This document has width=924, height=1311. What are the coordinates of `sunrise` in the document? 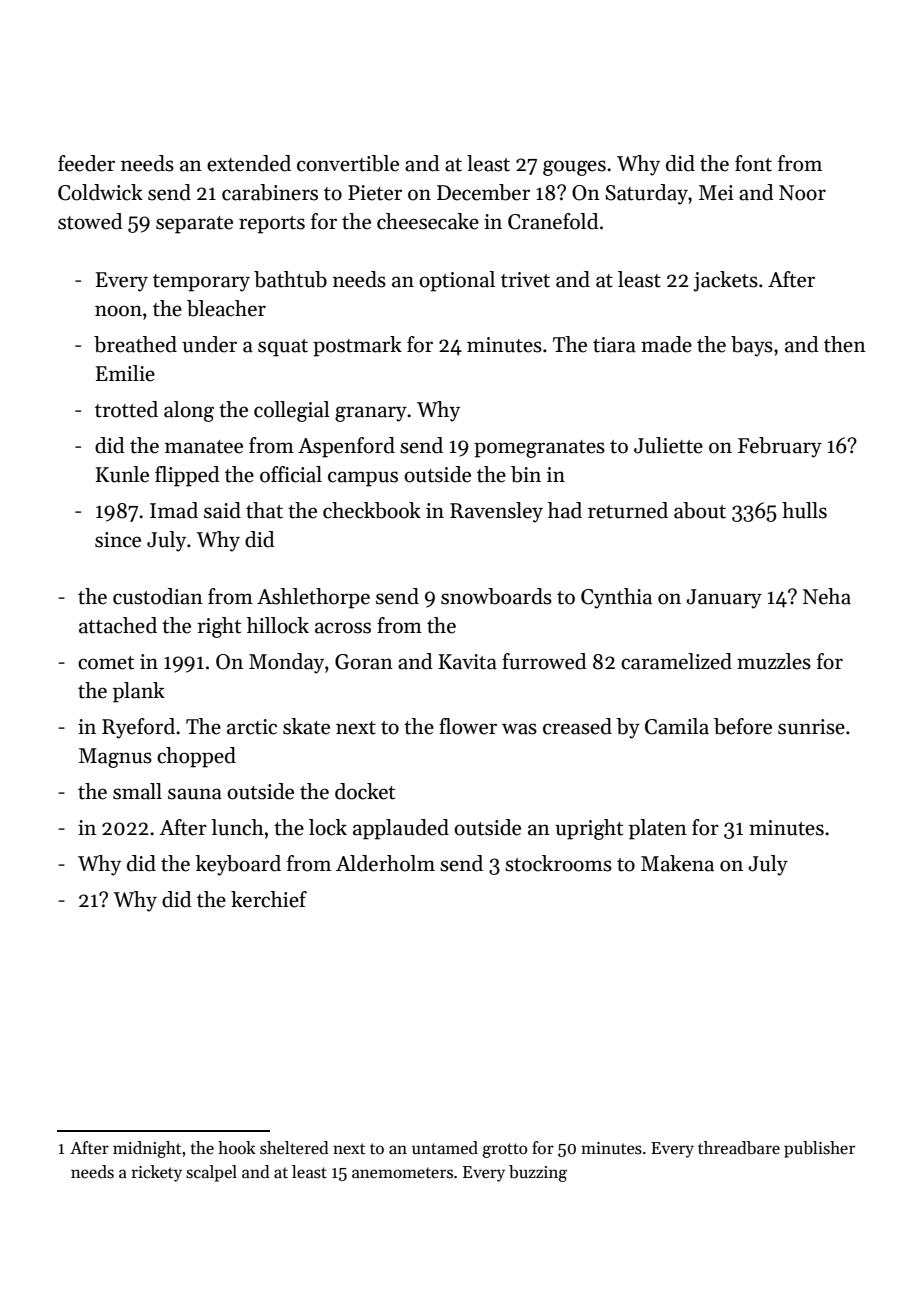 It's located at (811, 727).
